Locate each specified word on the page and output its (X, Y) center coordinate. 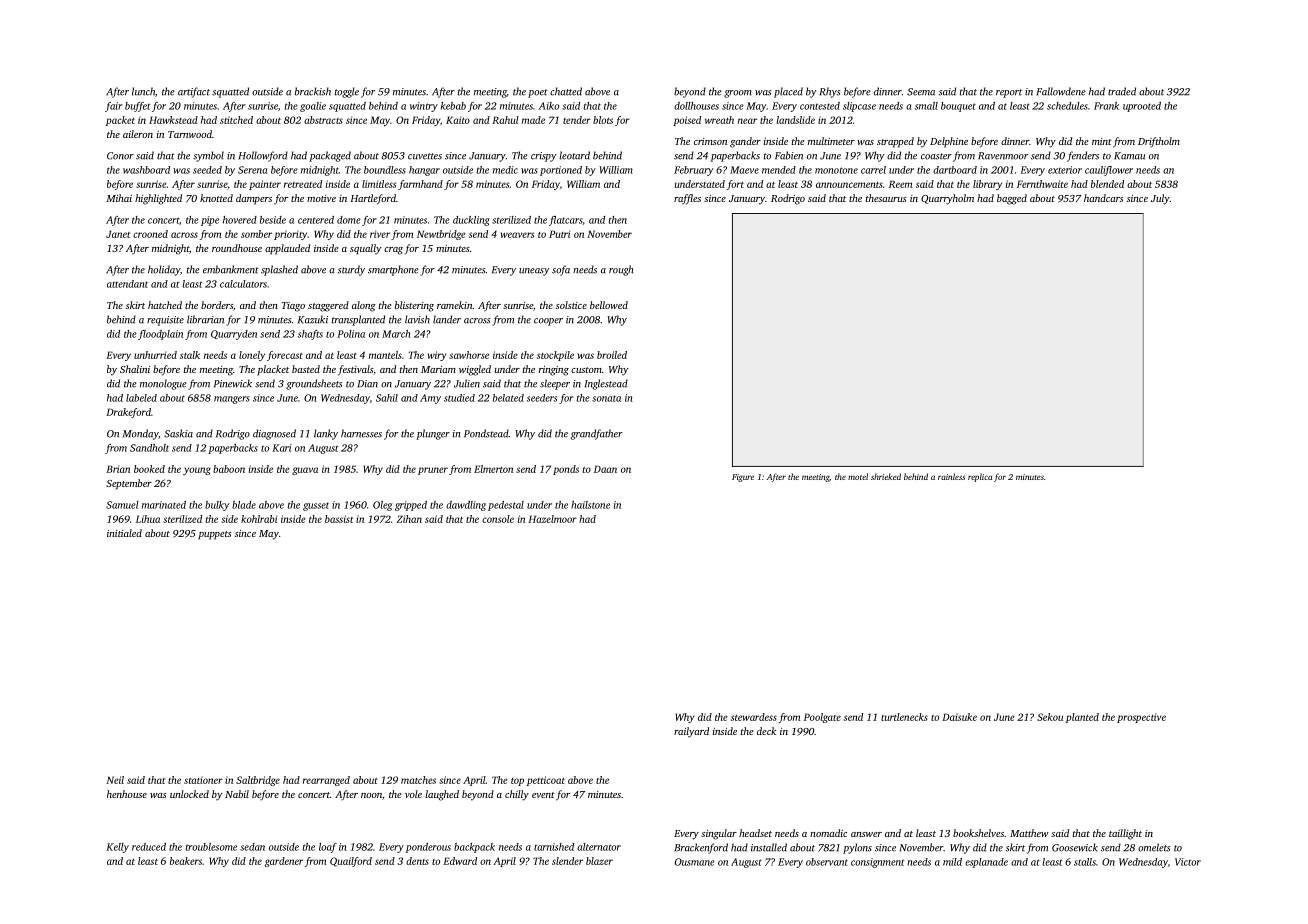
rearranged (326, 781)
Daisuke (959, 717)
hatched (165, 305)
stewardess (754, 717)
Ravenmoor (1003, 156)
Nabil (237, 794)
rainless (951, 476)
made (533, 120)
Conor (120, 156)
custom (586, 370)
